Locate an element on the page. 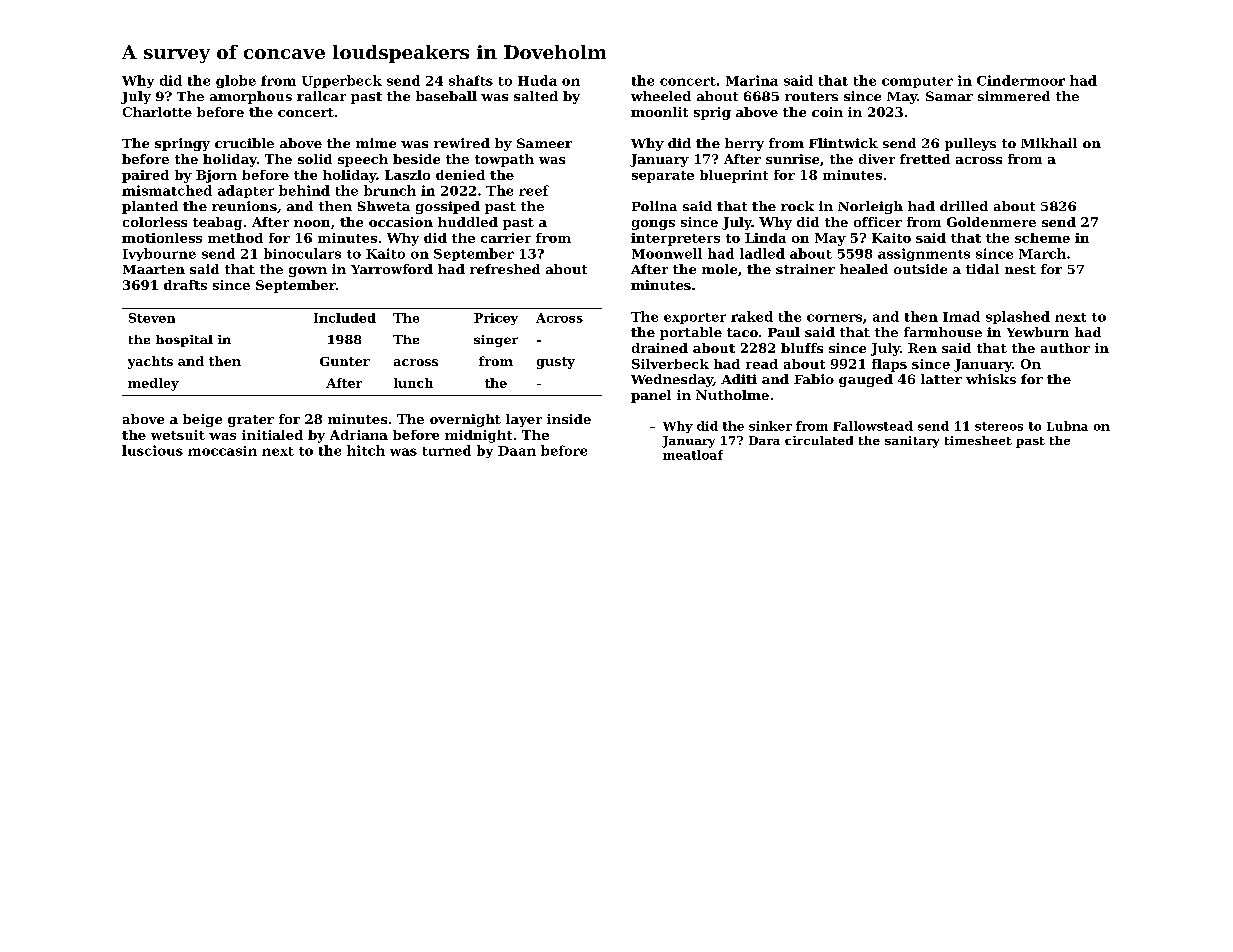 The width and height of the document is (1233, 952). behind is located at coordinates (304, 190).
